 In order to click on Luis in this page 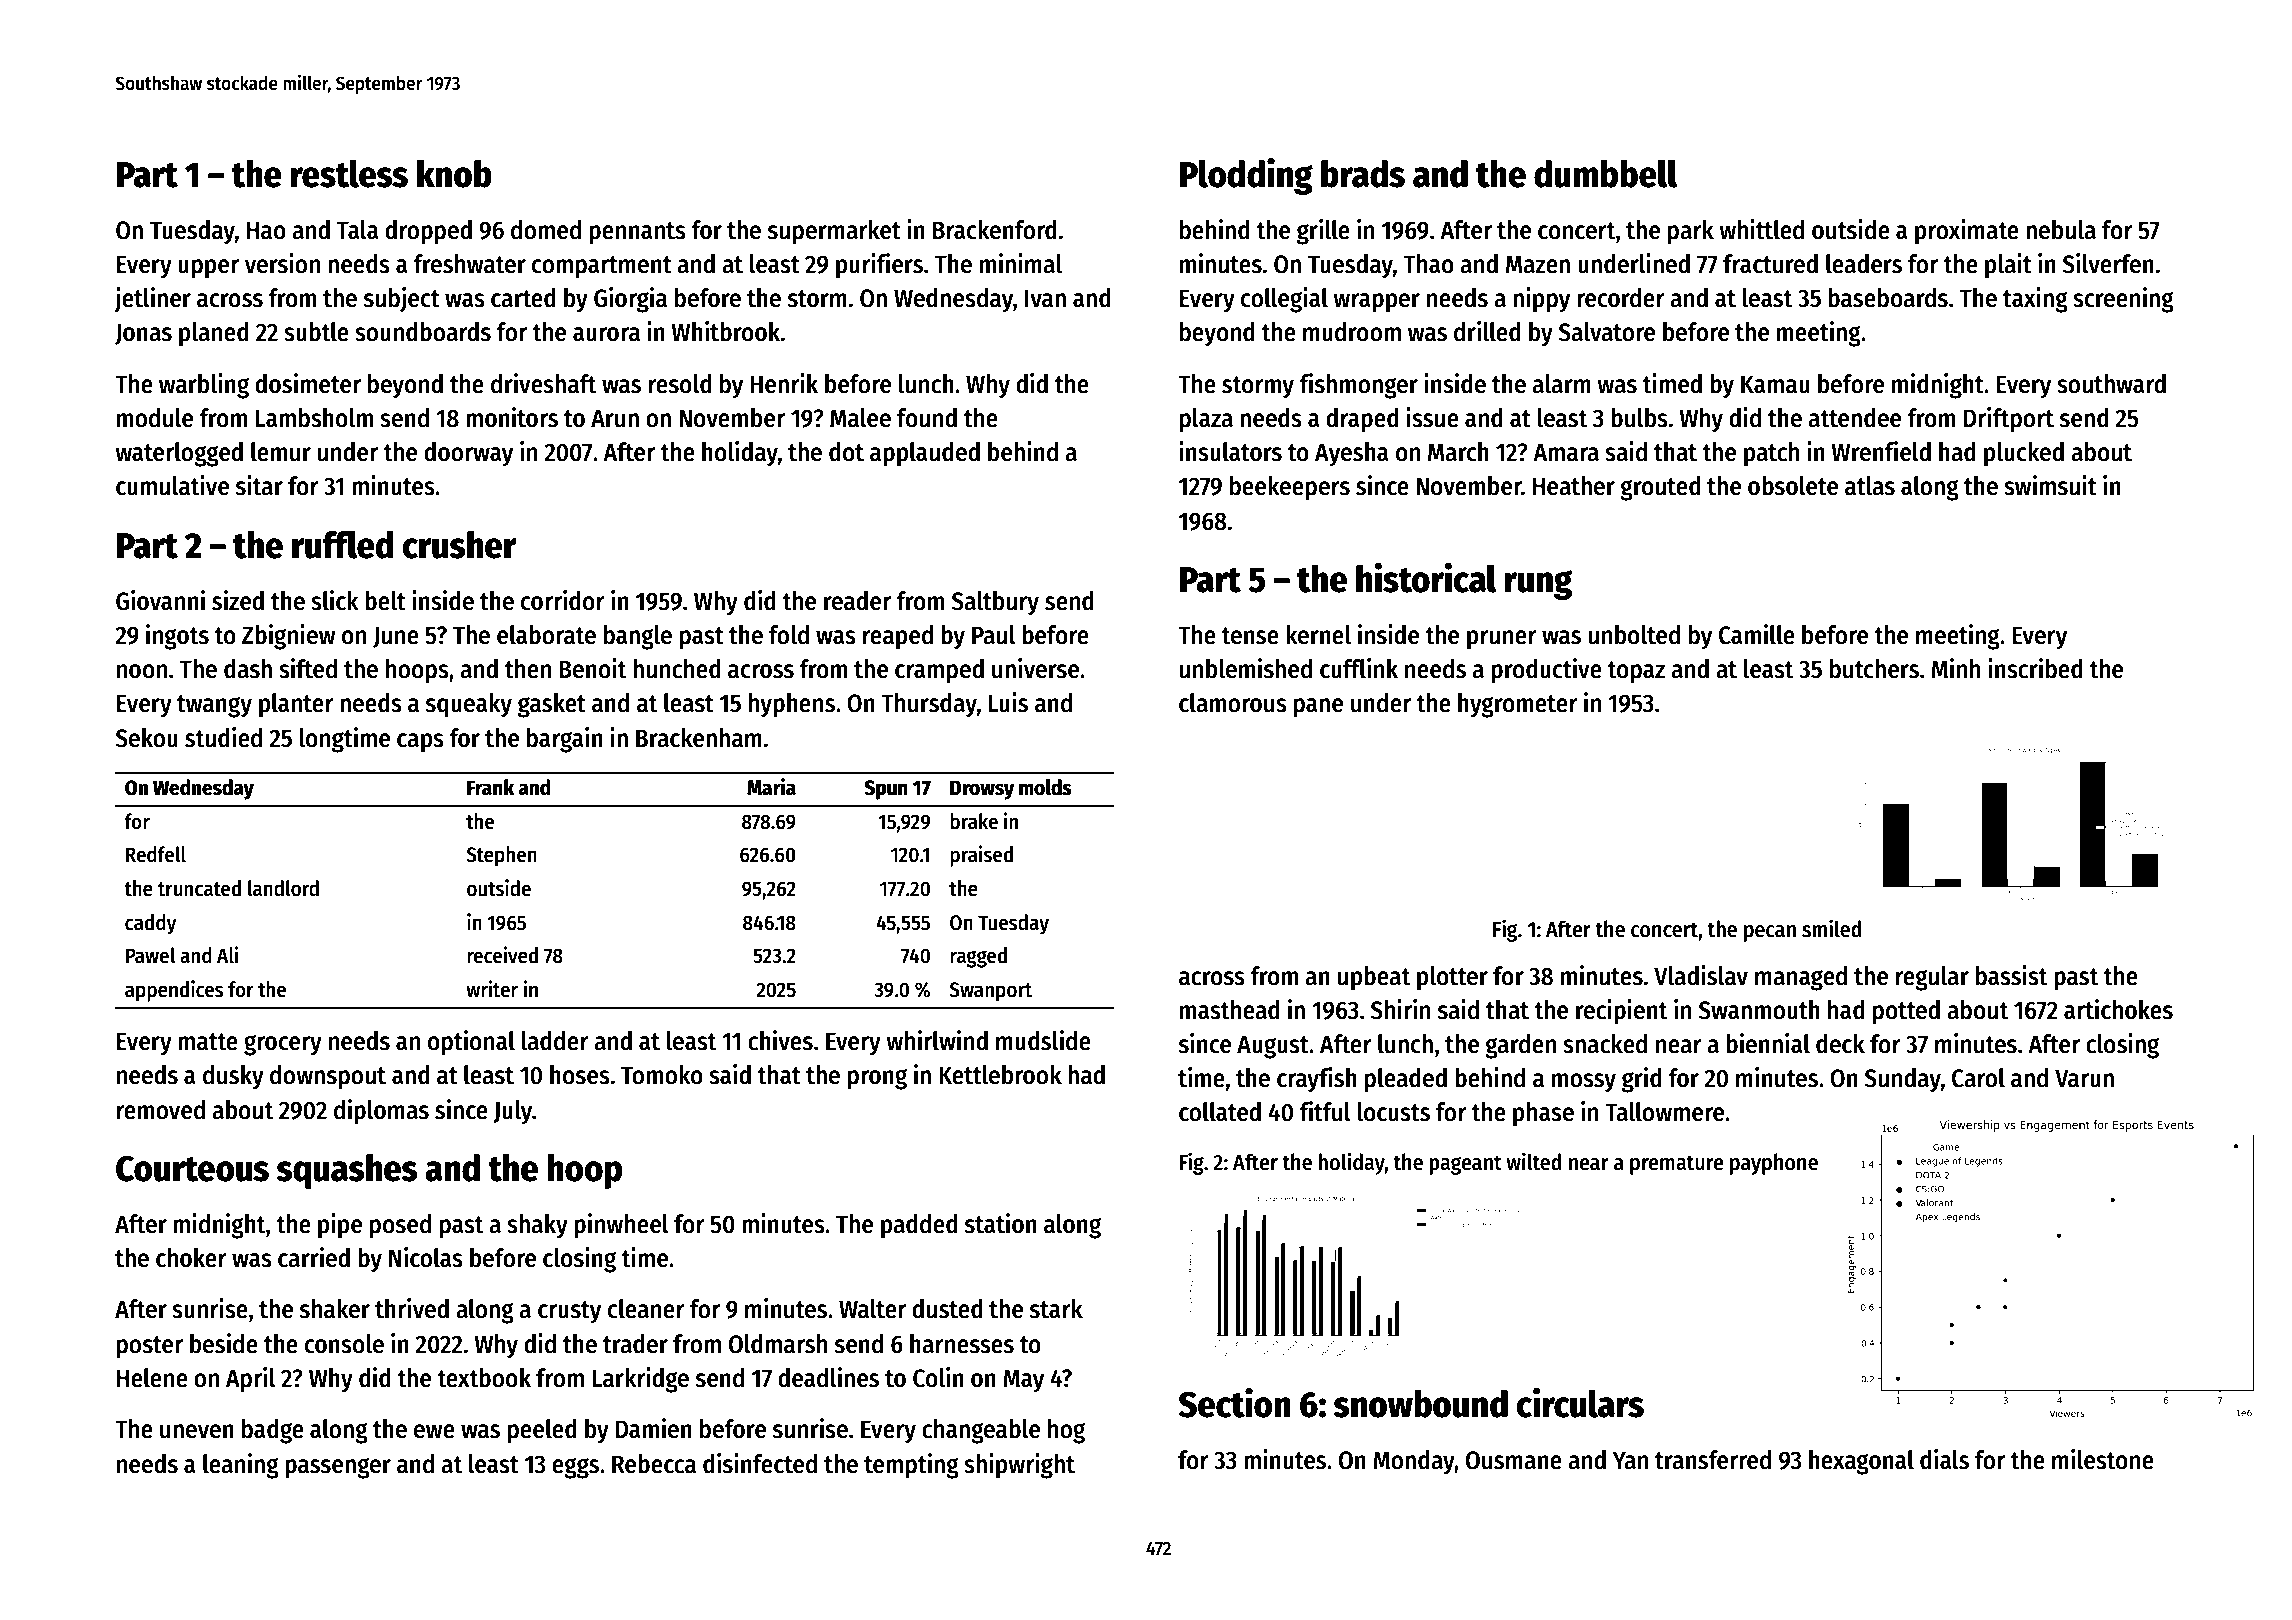, I will do `click(1008, 702)`.
